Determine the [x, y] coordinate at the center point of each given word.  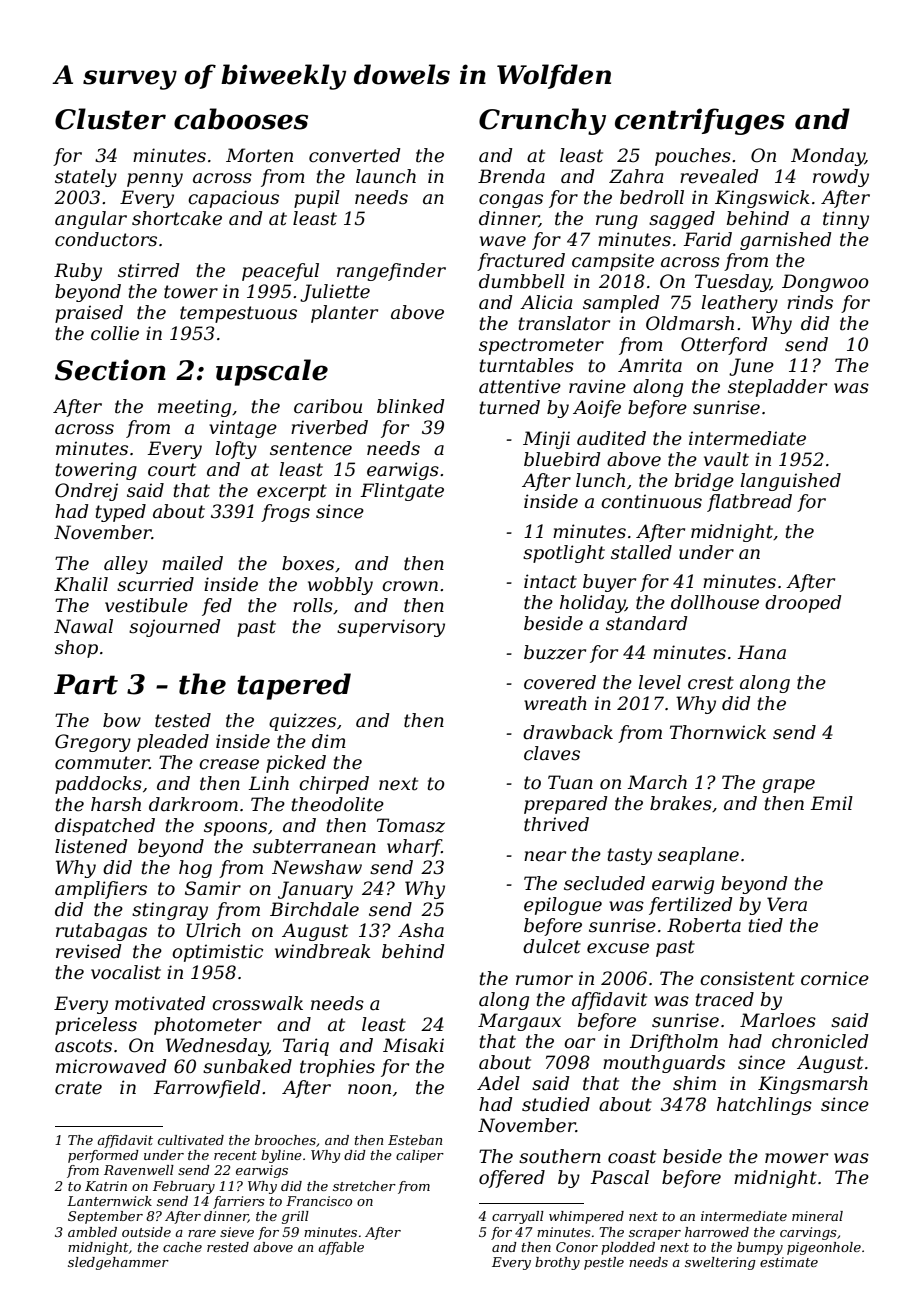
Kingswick [762, 199]
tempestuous [238, 314]
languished [790, 482]
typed [120, 513]
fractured [521, 262]
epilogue [563, 906]
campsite [613, 262]
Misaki [413, 1045]
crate [78, 1088]
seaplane [698, 856]
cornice [835, 978]
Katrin [106, 1186]
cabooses [241, 119]
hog [195, 869]
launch [386, 176]
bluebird [562, 459]
